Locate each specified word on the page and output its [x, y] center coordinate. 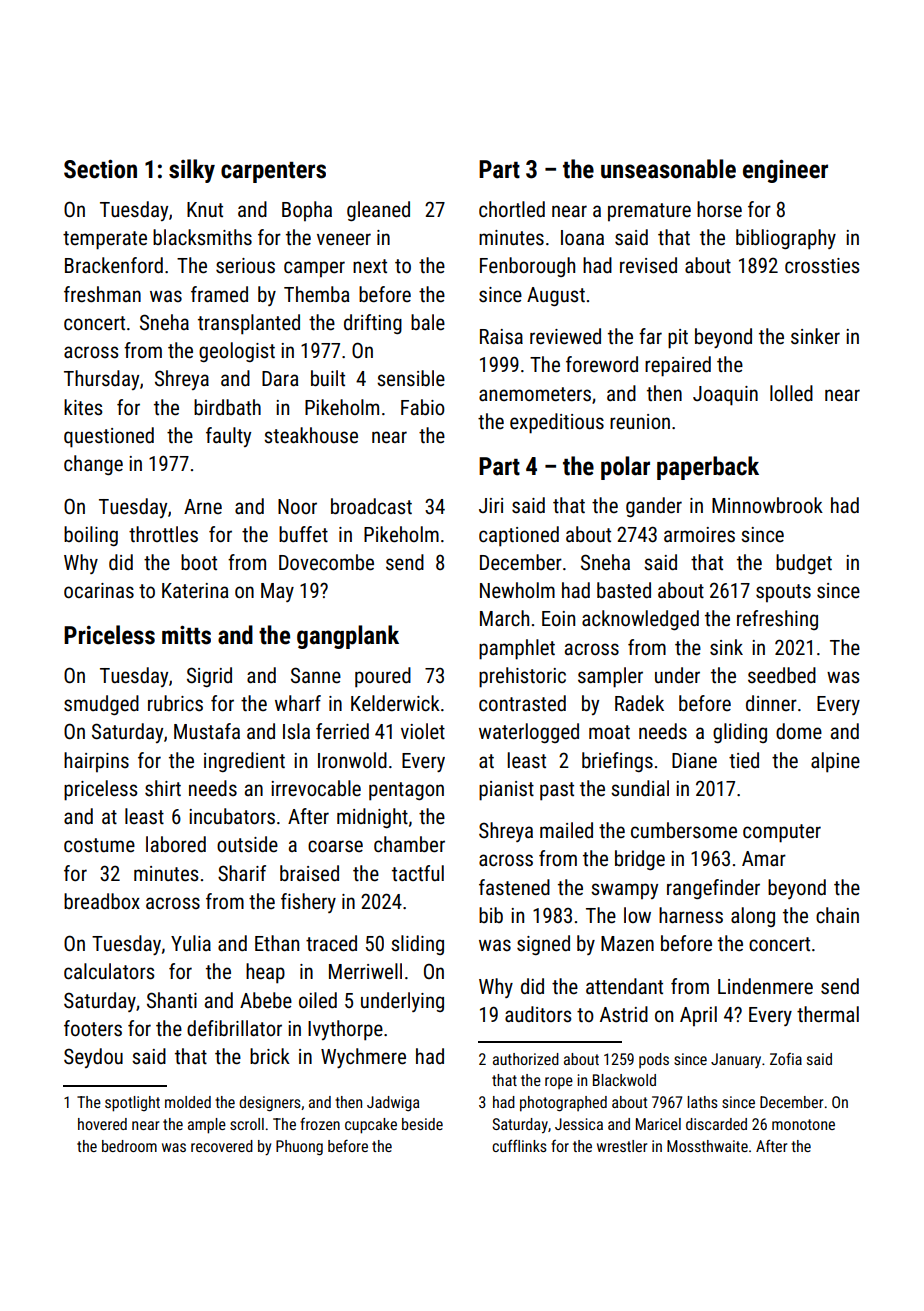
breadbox [102, 901]
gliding [740, 733]
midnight [372, 818]
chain [837, 915]
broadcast [371, 506]
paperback [708, 468]
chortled [512, 209]
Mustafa [207, 731]
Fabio [423, 407]
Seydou [93, 1058]
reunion [640, 421]
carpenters [273, 172]
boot [199, 562]
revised [648, 265]
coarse [335, 846]
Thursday [101, 380]
